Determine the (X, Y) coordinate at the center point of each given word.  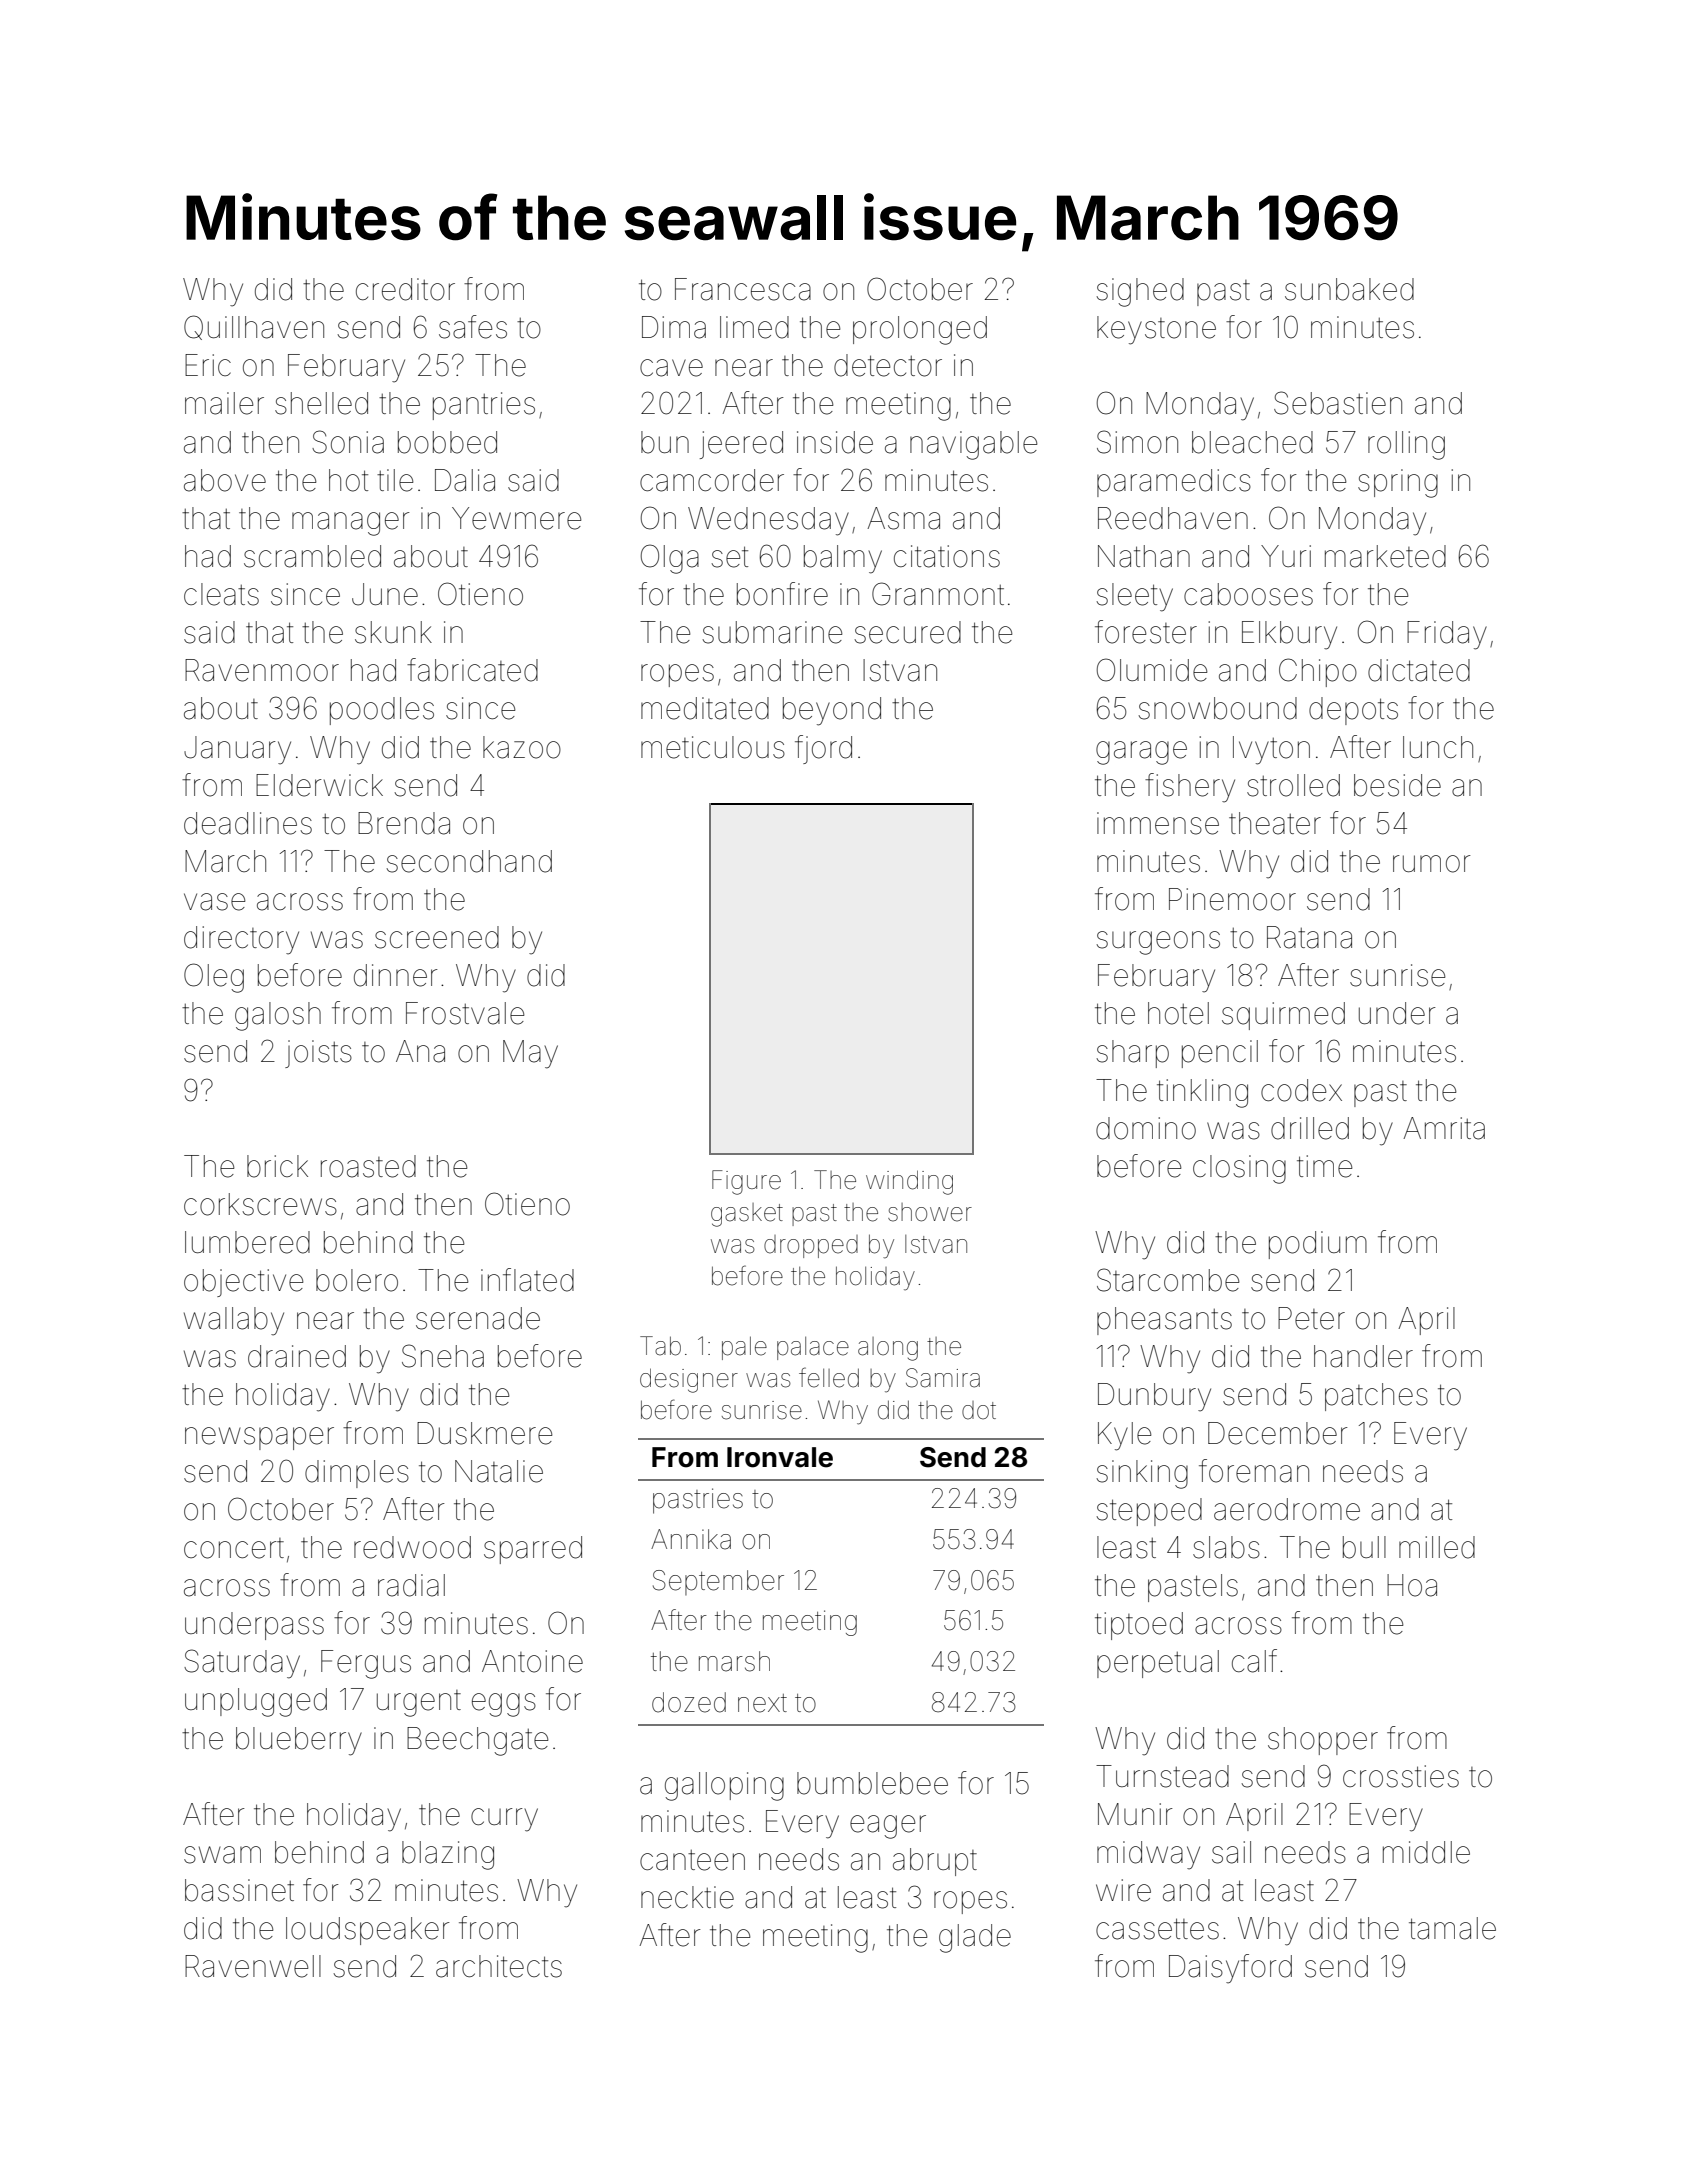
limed (754, 327)
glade (975, 1938)
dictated (1419, 670)
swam (222, 1855)
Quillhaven (254, 327)
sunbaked (1349, 289)
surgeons (1158, 943)
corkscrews (260, 1204)
